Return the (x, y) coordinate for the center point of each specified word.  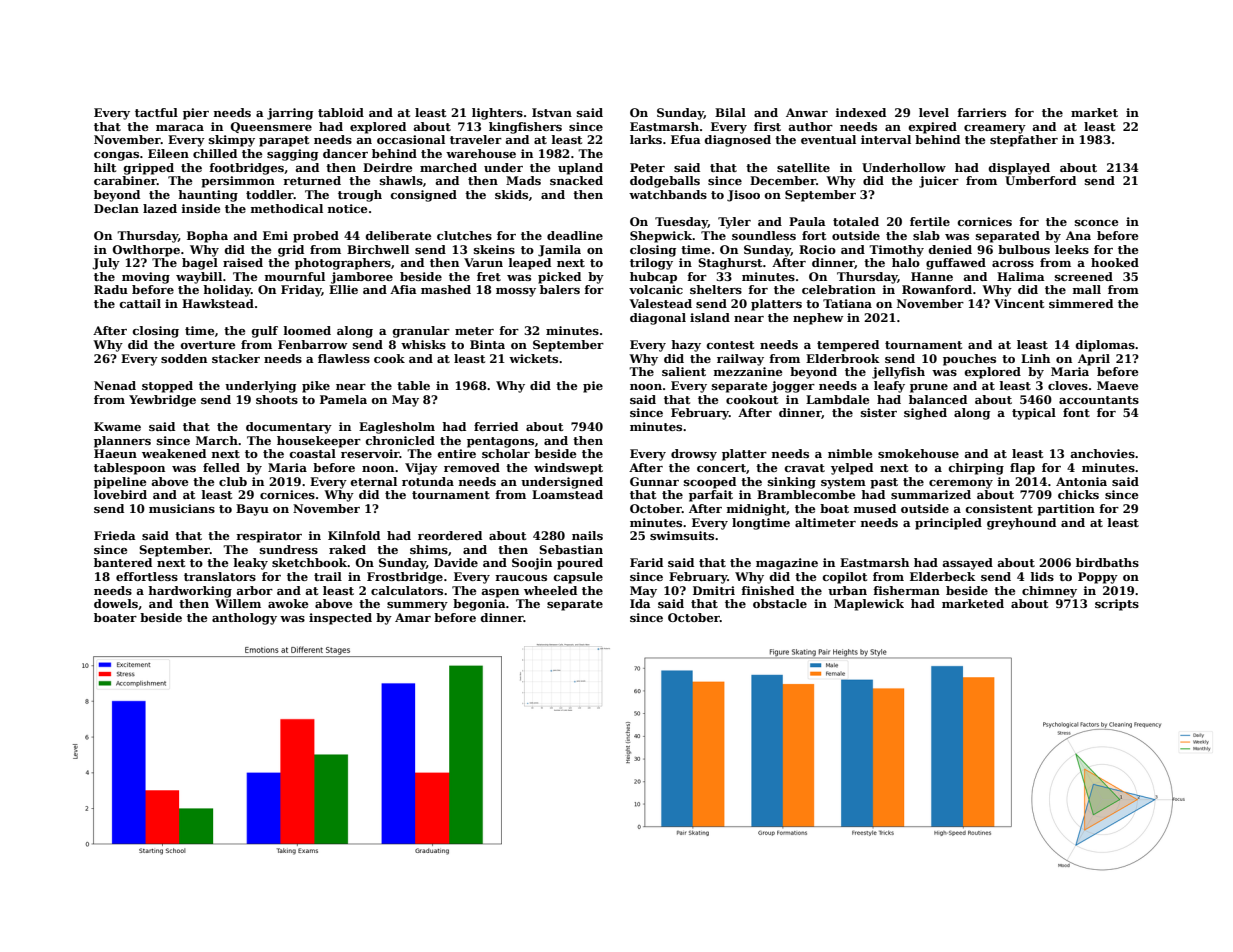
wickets (533, 358)
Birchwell (378, 249)
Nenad (115, 385)
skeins (494, 249)
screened (1084, 276)
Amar (413, 617)
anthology (244, 619)
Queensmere (271, 127)
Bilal (730, 112)
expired (933, 128)
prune (929, 388)
